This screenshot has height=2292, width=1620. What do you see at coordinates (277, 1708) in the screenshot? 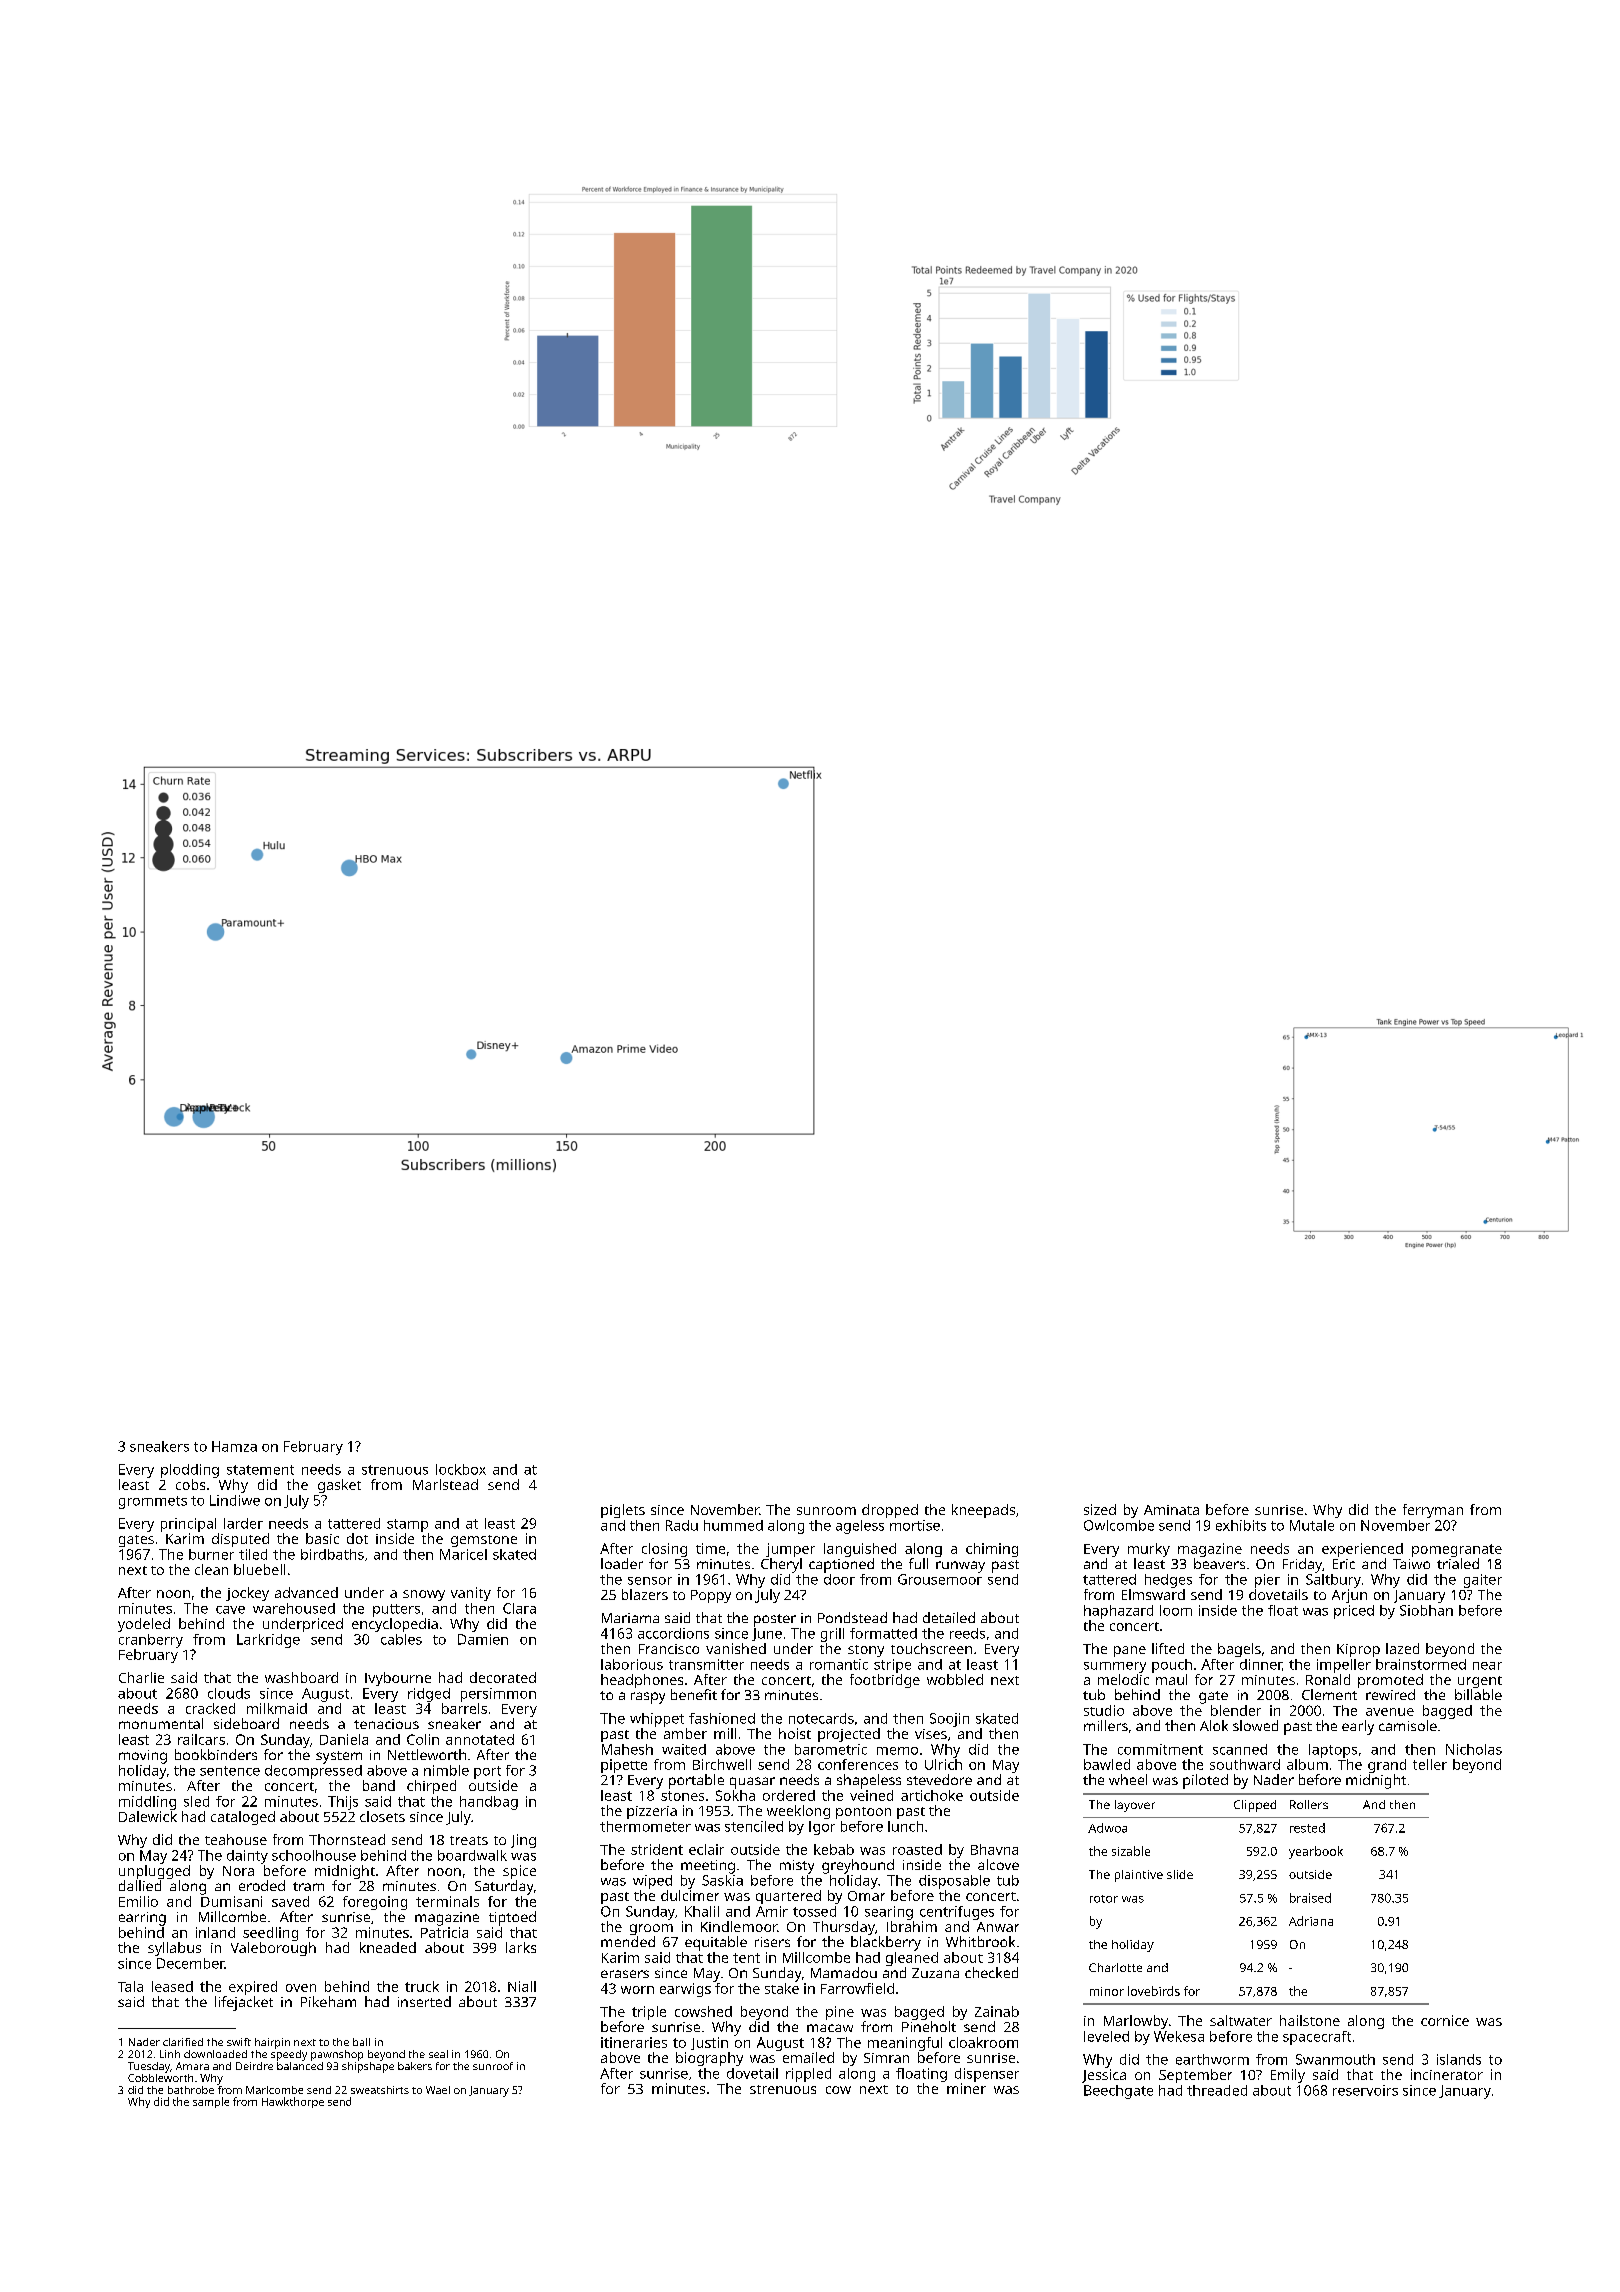
I see `milkmaid` at bounding box center [277, 1708].
